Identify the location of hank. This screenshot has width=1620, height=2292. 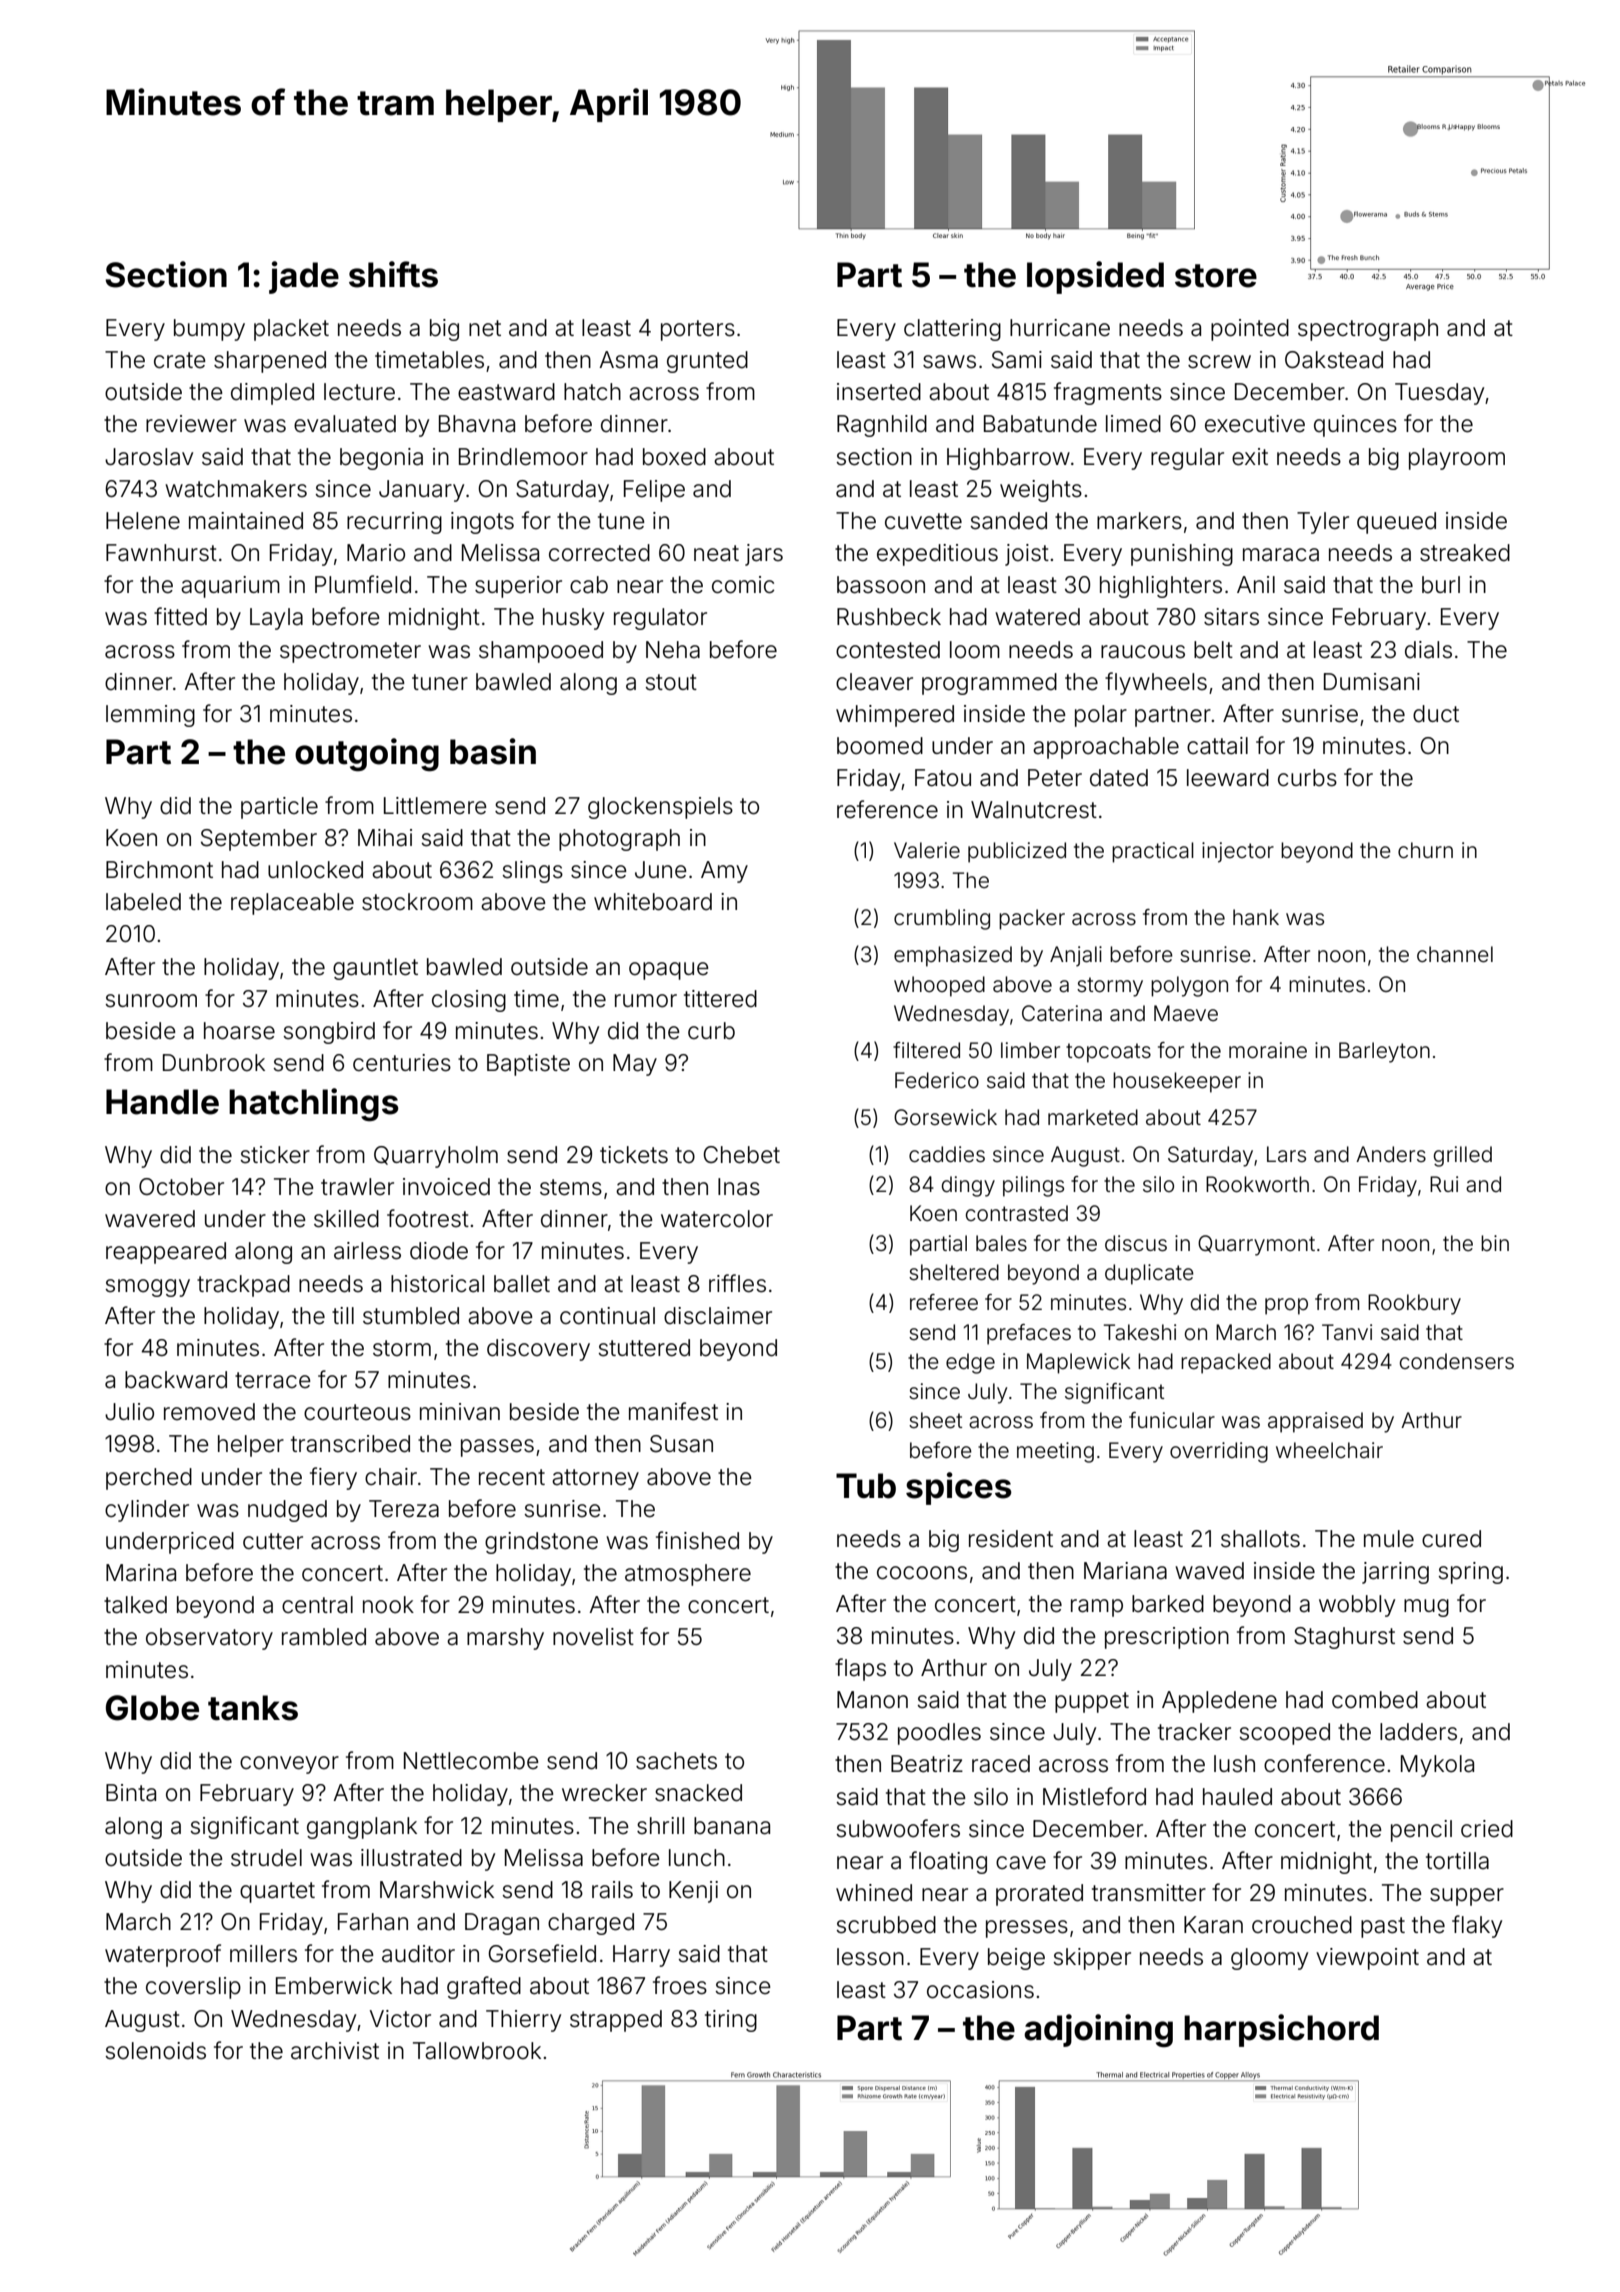
(1256, 917).
